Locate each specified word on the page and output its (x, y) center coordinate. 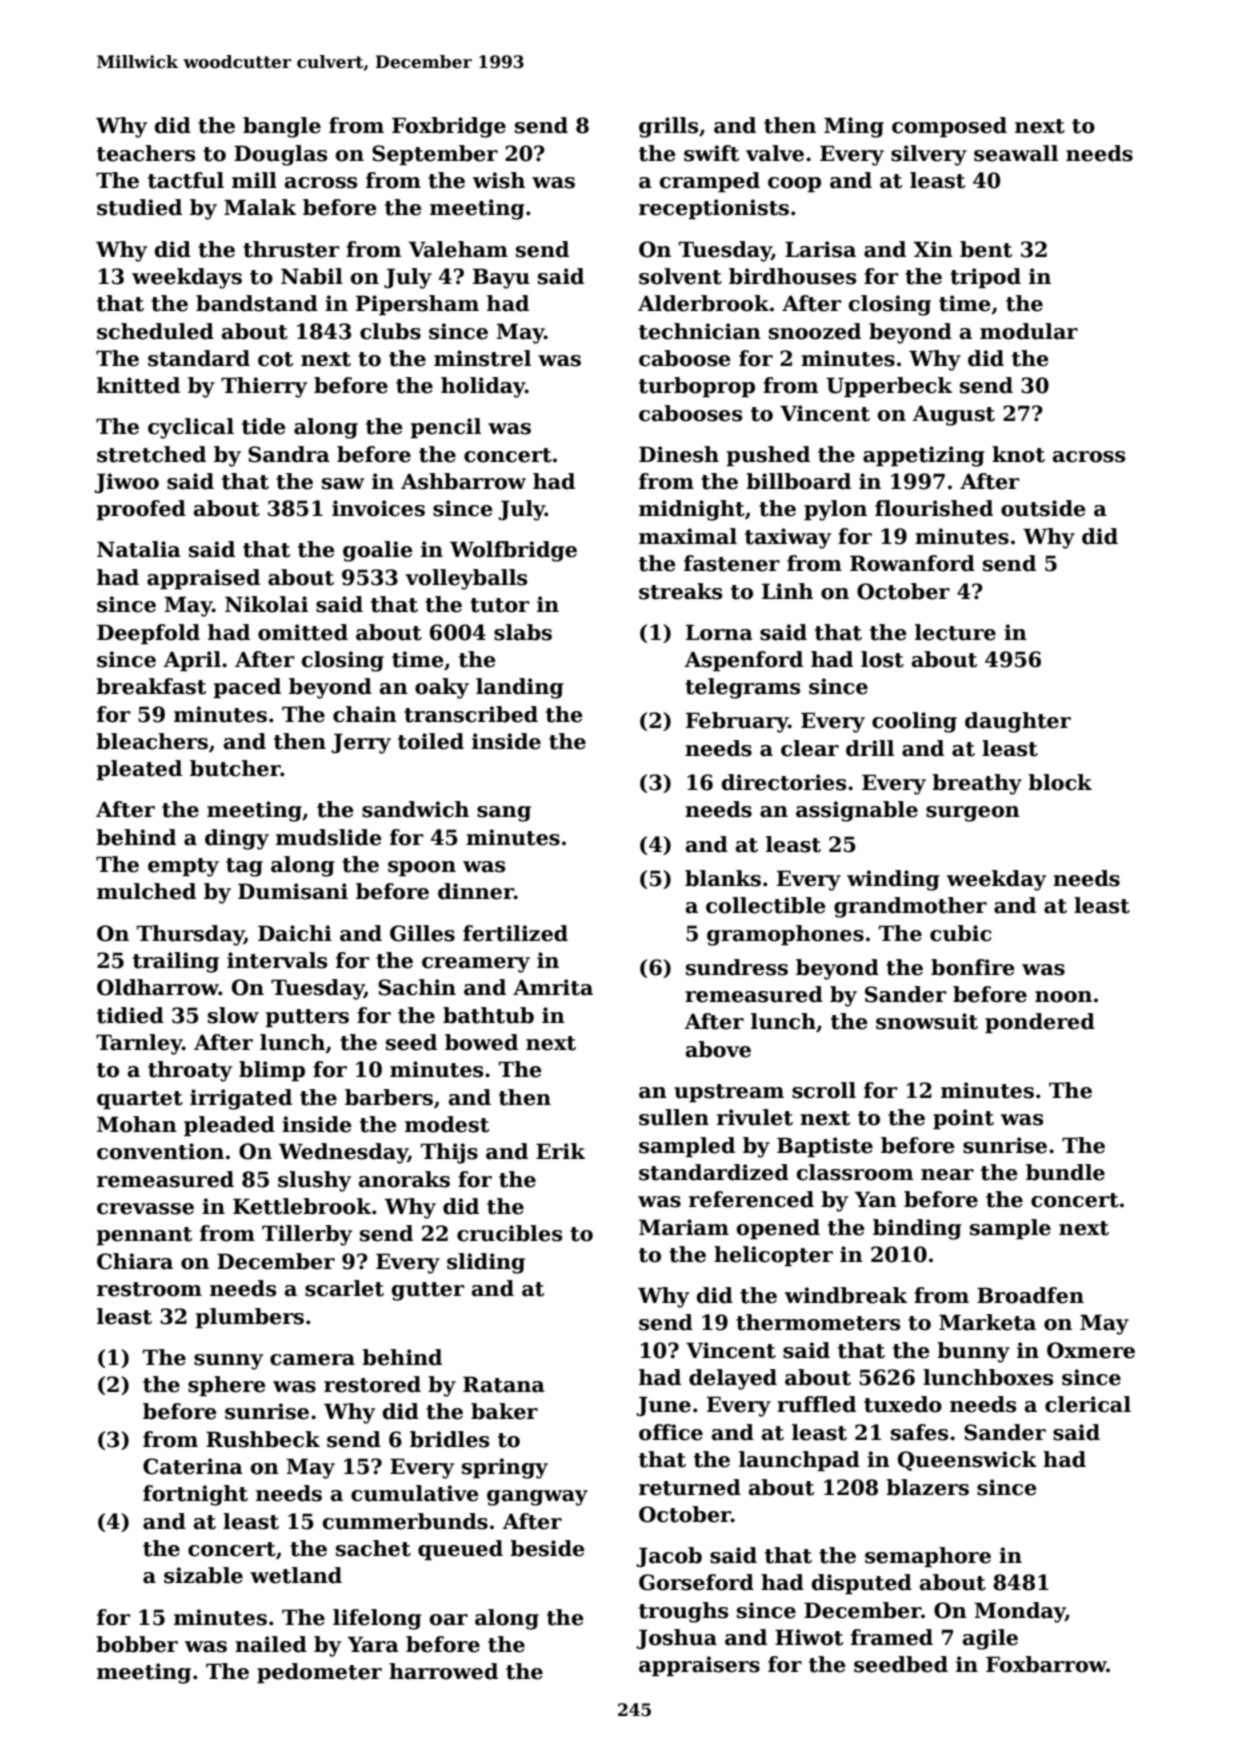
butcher (235, 768)
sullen (674, 1117)
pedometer (319, 1673)
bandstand (257, 303)
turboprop (697, 387)
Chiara (135, 1261)
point (963, 1119)
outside (1043, 508)
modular (1029, 331)
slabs (523, 632)
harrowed (443, 1671)
